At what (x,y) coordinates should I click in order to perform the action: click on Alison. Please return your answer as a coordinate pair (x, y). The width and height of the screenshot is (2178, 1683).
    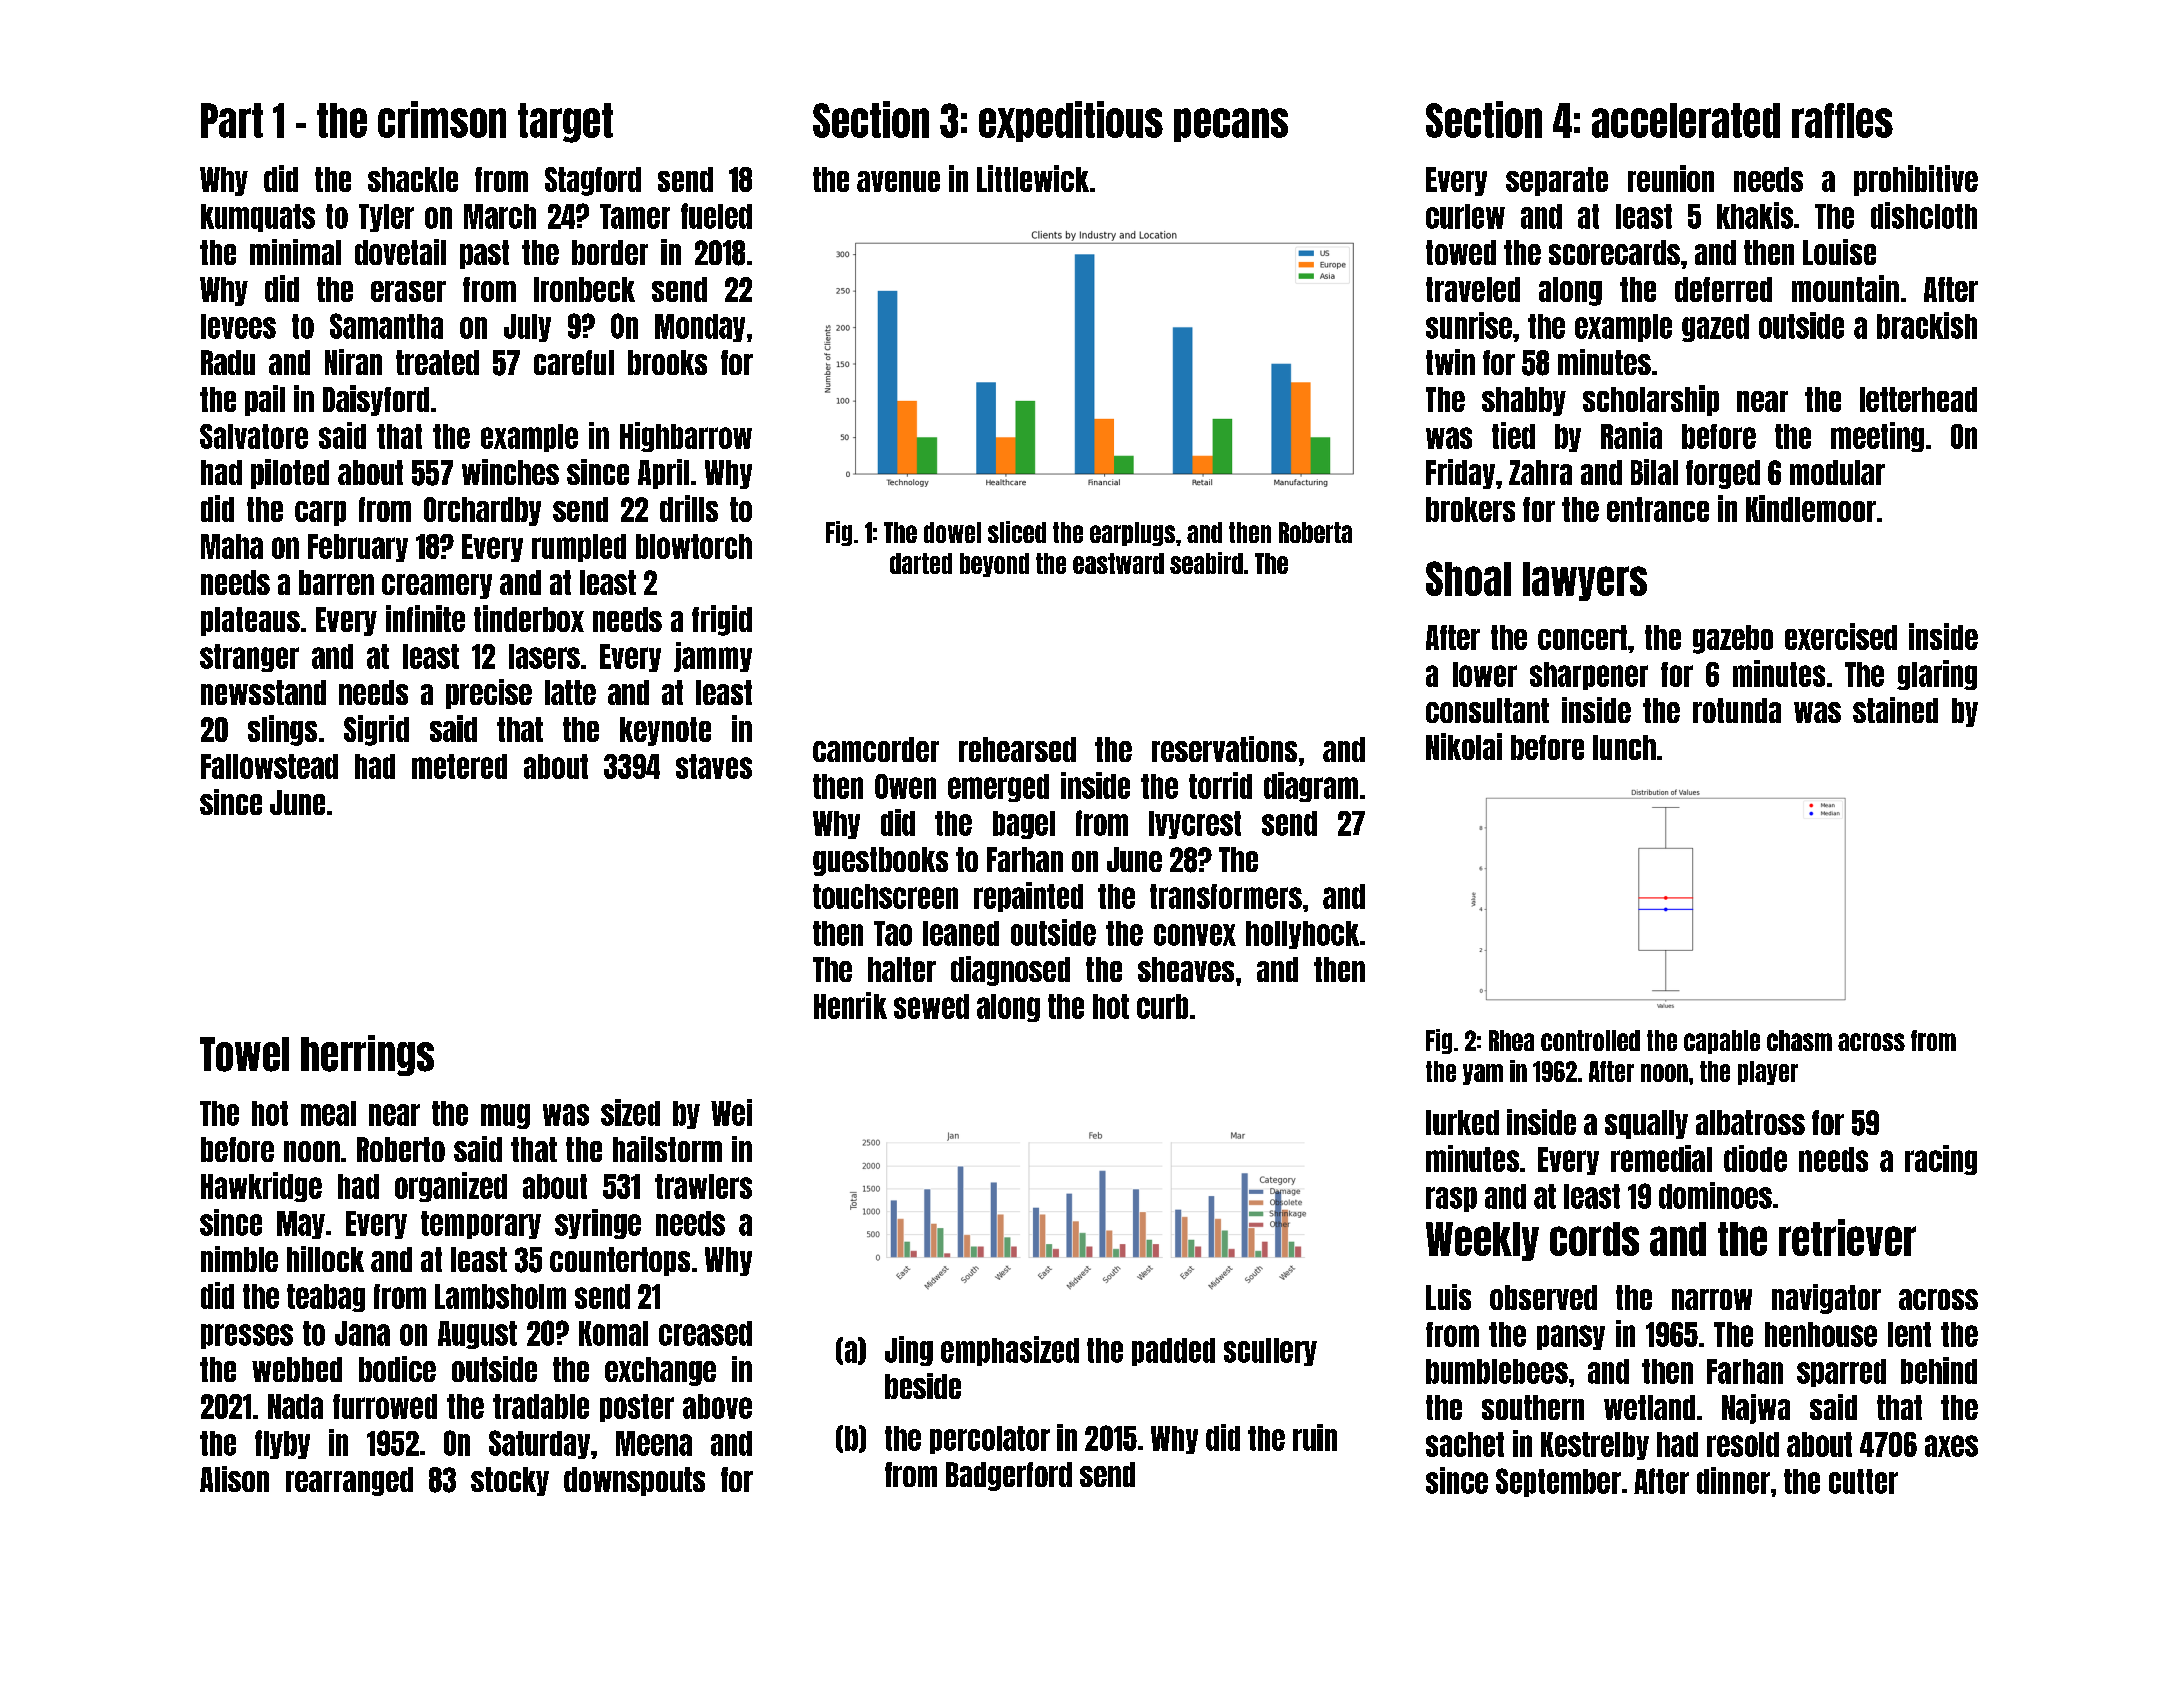
    Looking at the image, I should click on (234, 1479).
